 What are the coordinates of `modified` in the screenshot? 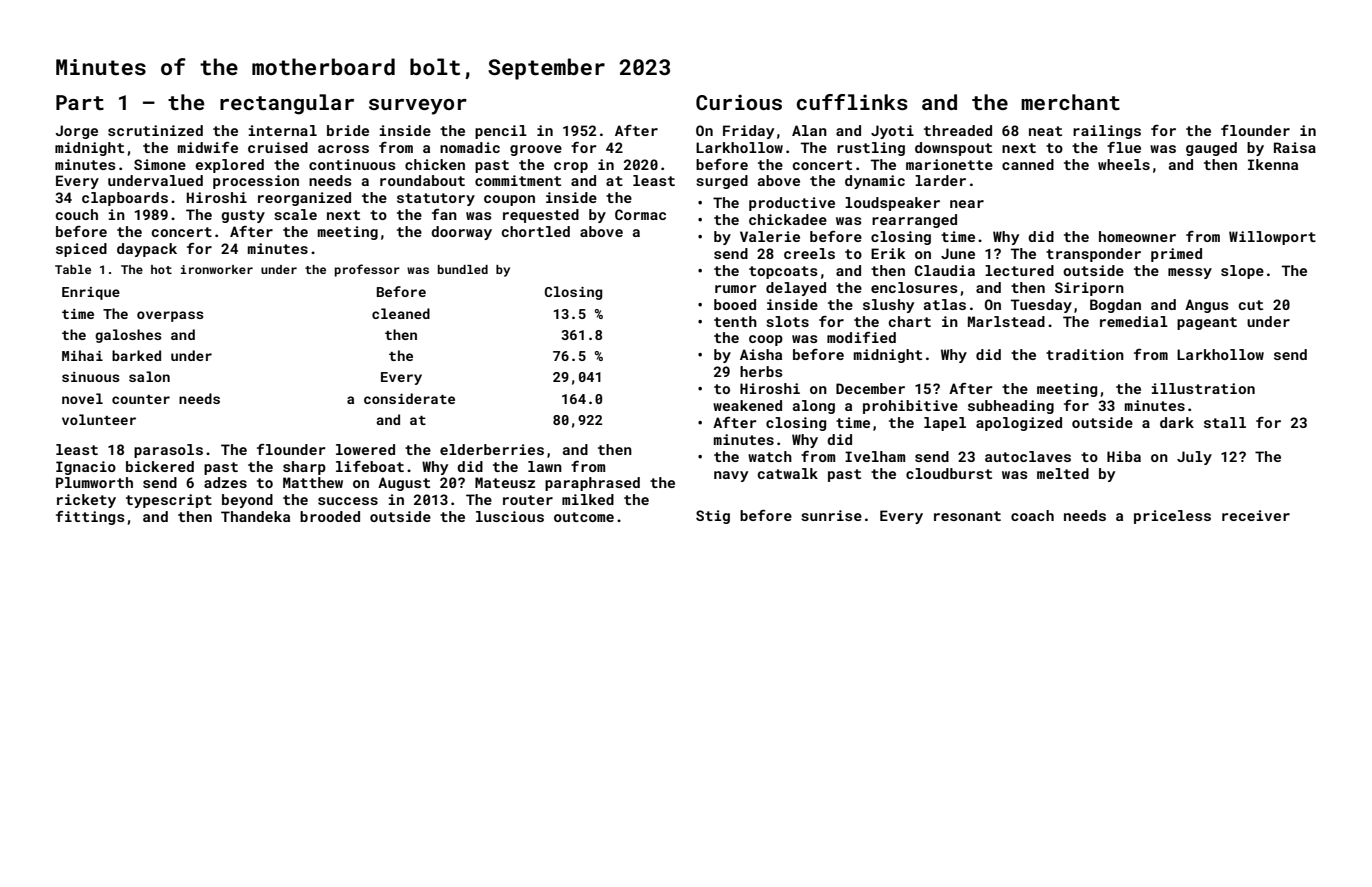 It's located at (861, 337).
